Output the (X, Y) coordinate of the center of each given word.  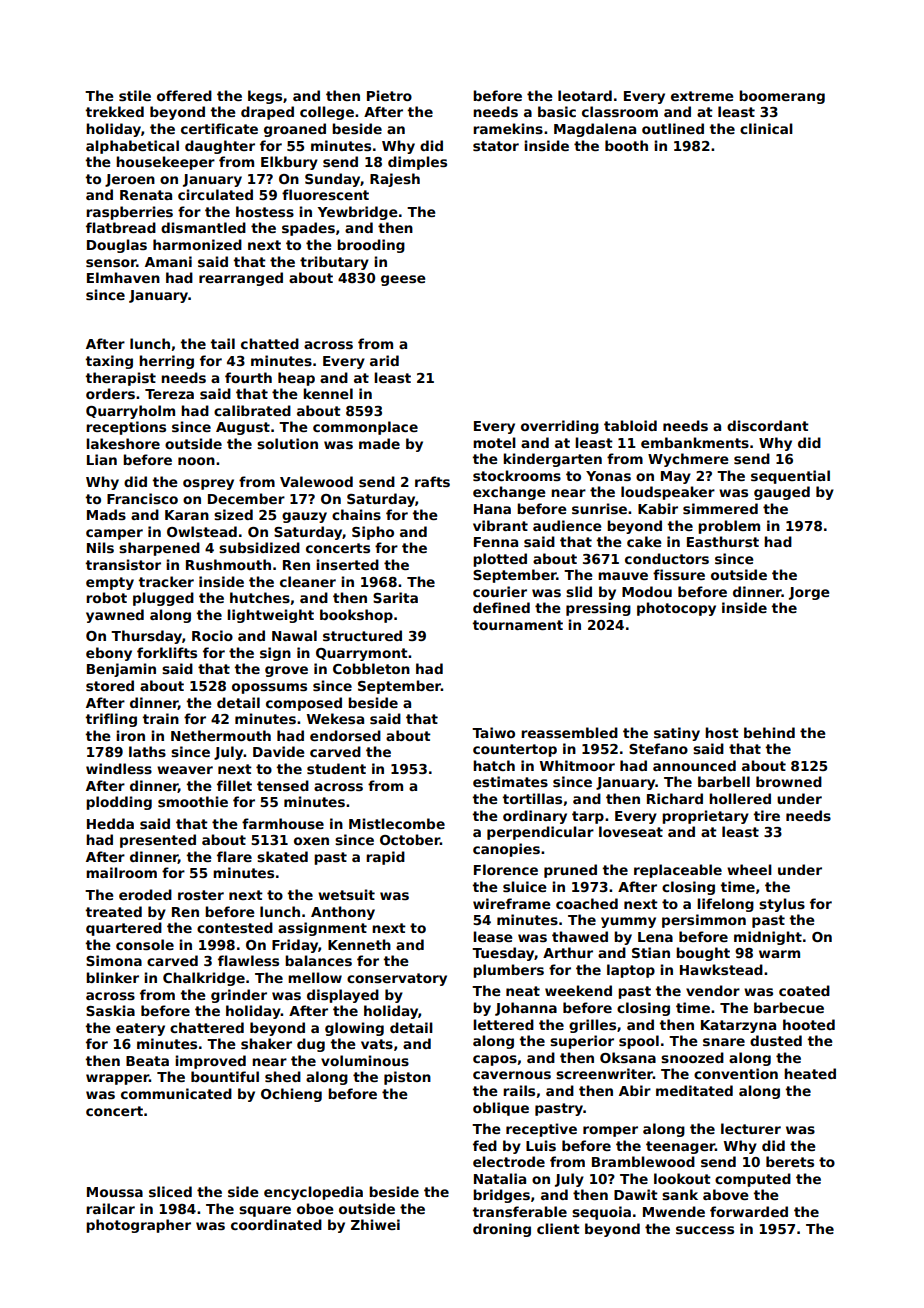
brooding (371, 246)
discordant (768, 425)
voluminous (365, 1060)
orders (110, 393)
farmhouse (283, 823)
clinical (766, 128)
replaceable (678, 871)
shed (283, 1076)
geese (403, 280)
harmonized (197, 244)
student (336, 768)
